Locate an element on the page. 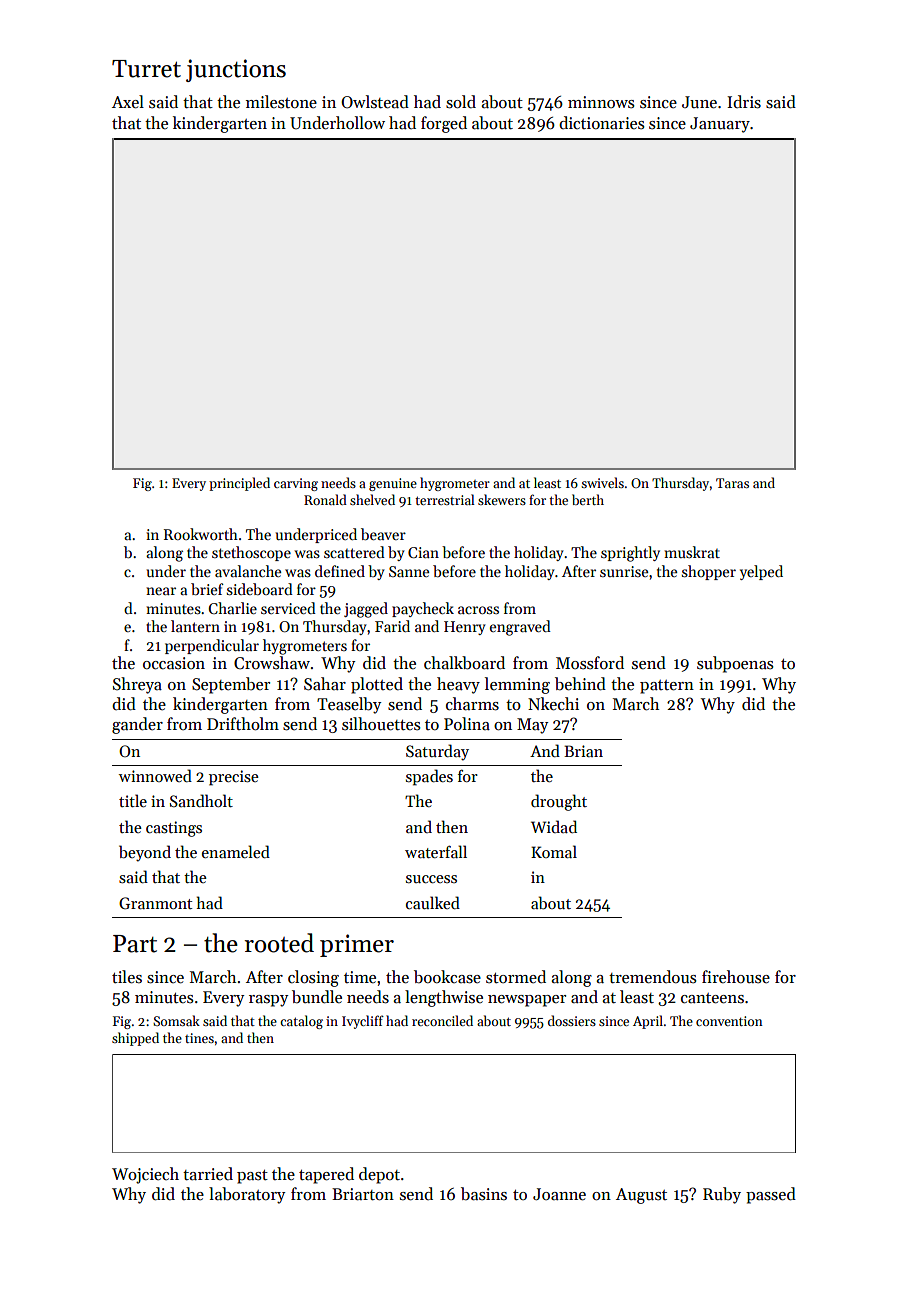 The height and width of the document is (1316, 908). milestone is located at coordinates (281, 102).
